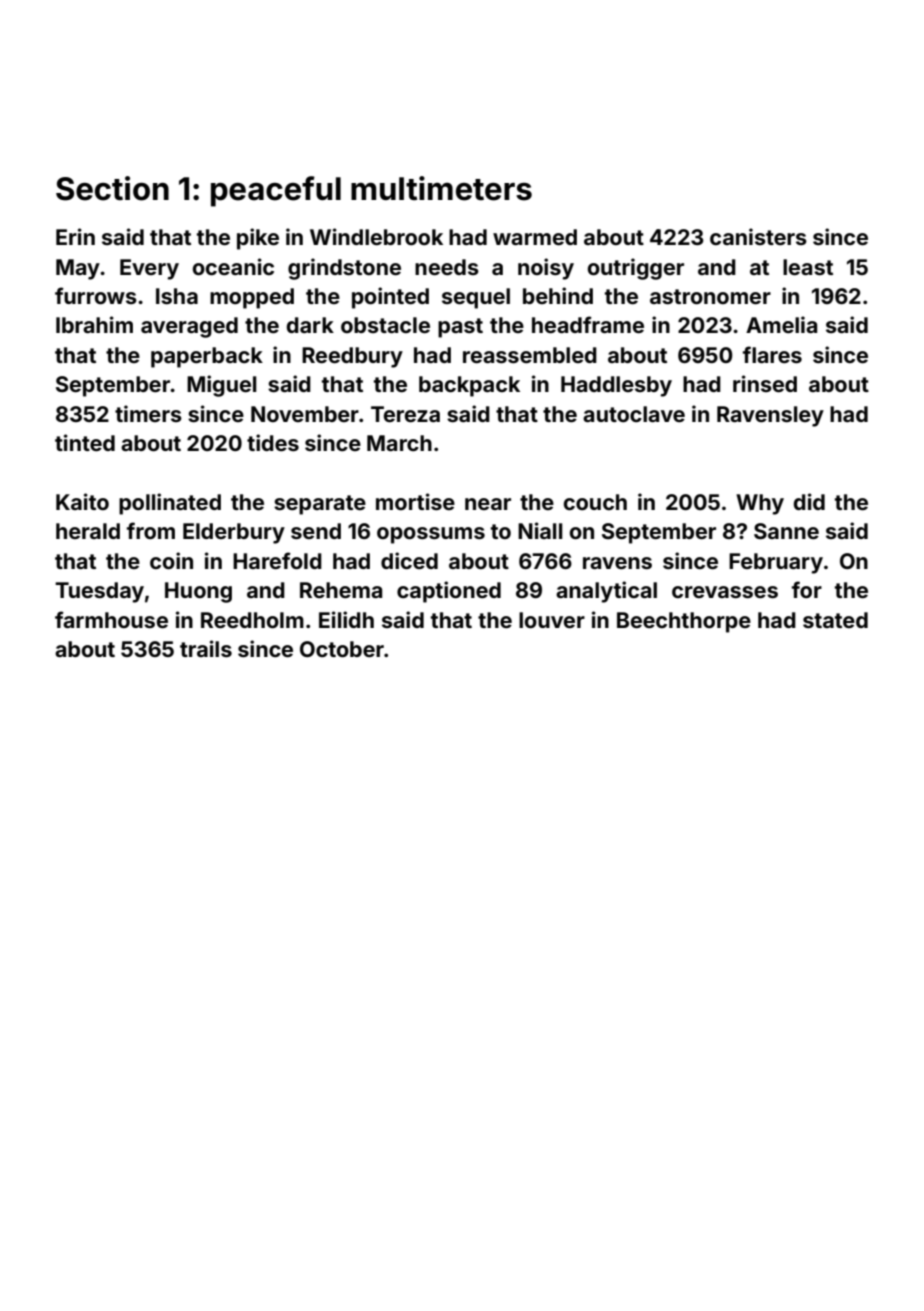 The height and width of the page is (1311, 924). I want to click on mopped, so click(252, 298).
